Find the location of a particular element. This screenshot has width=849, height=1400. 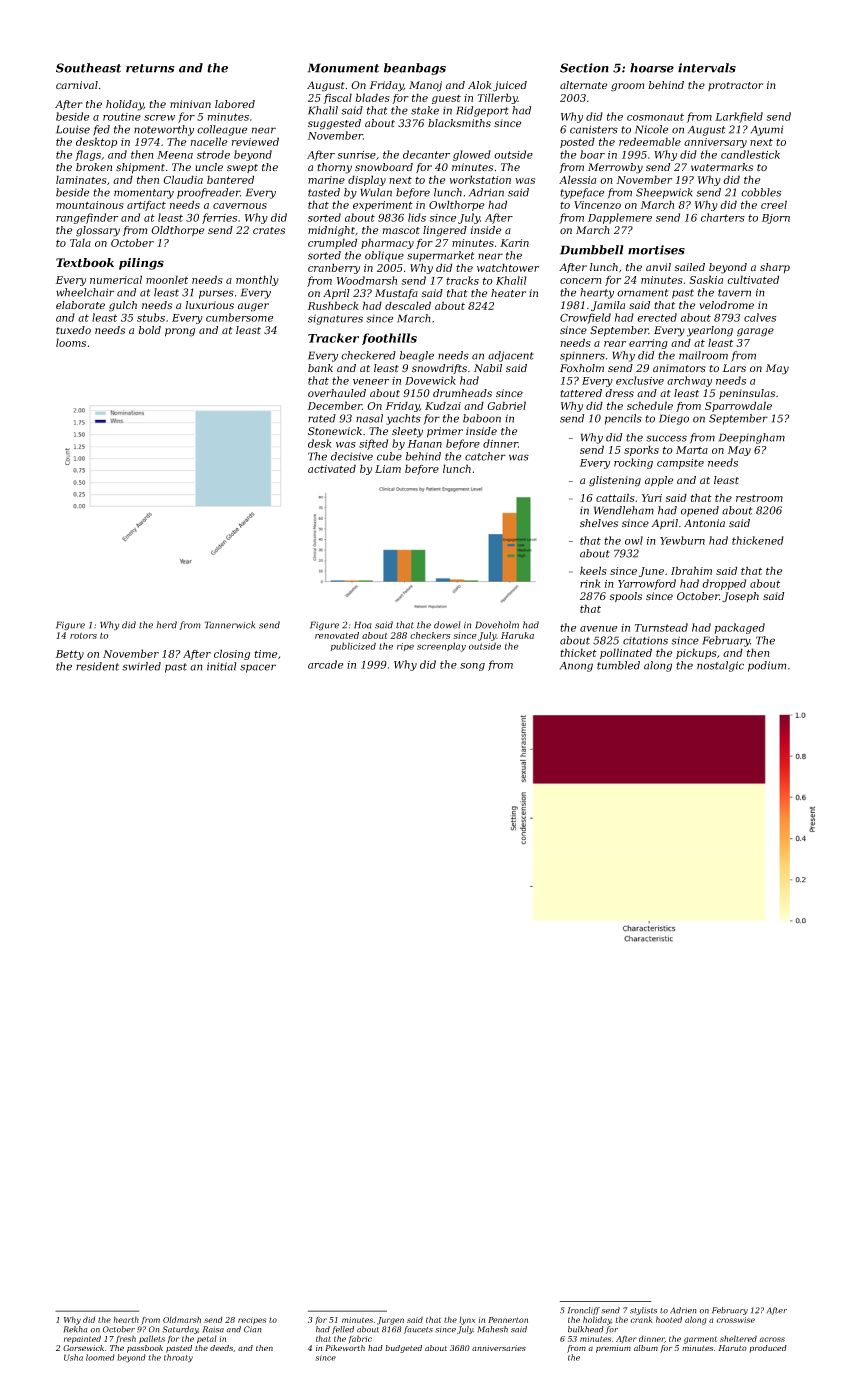

carnival is located at coordinates (77, 85).
